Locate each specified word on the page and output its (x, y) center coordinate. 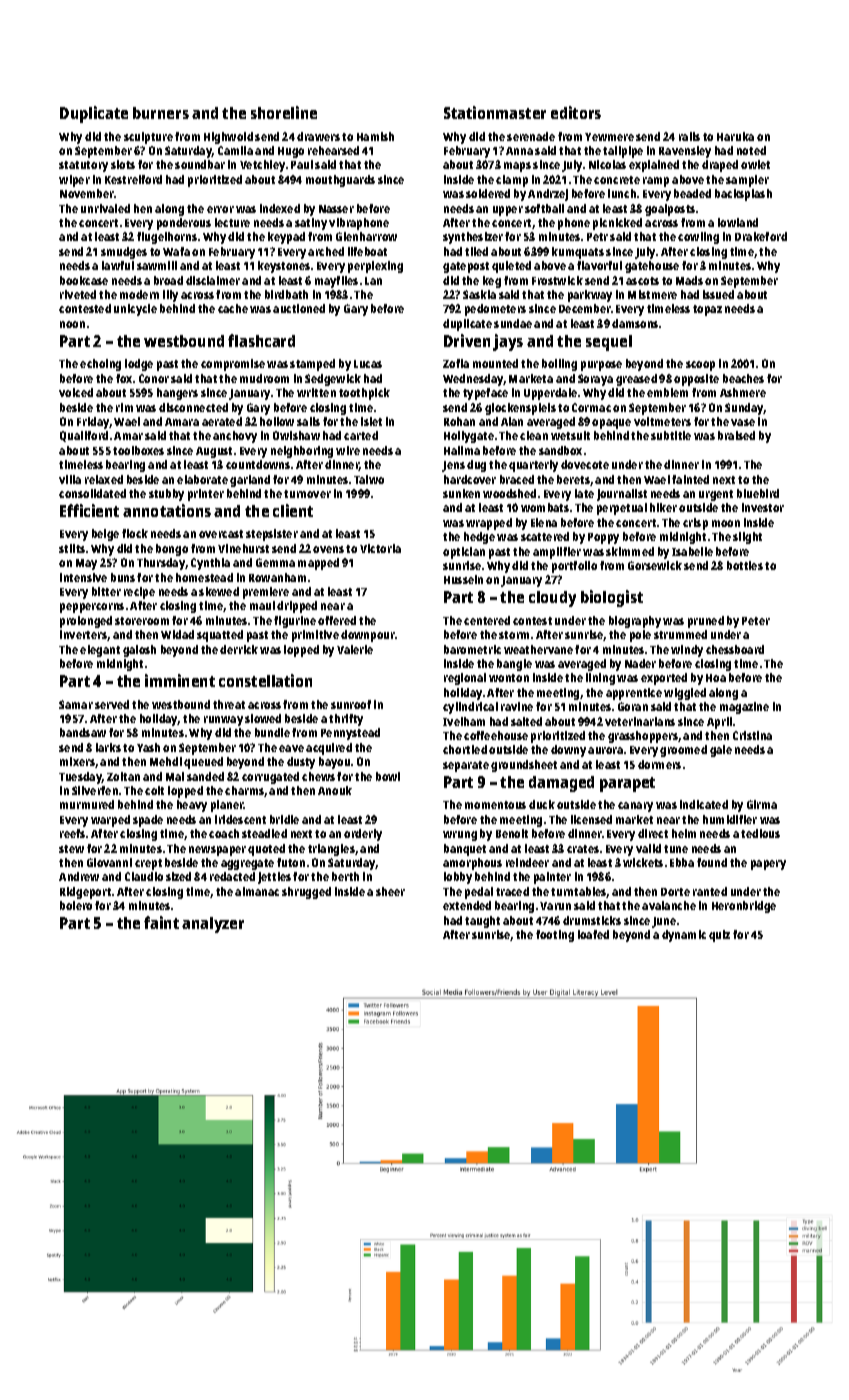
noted (751, 150)
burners (161, 113)
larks (108, 747)
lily (170, 296)
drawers (318, 136)
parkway (590, 296)
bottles (745, 565)
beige (105, 535)
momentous (495, 805)
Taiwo (369, 479)
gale (721, 751)
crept (148, 864)
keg (492, 282)
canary (635, 807)
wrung (460, 836)
